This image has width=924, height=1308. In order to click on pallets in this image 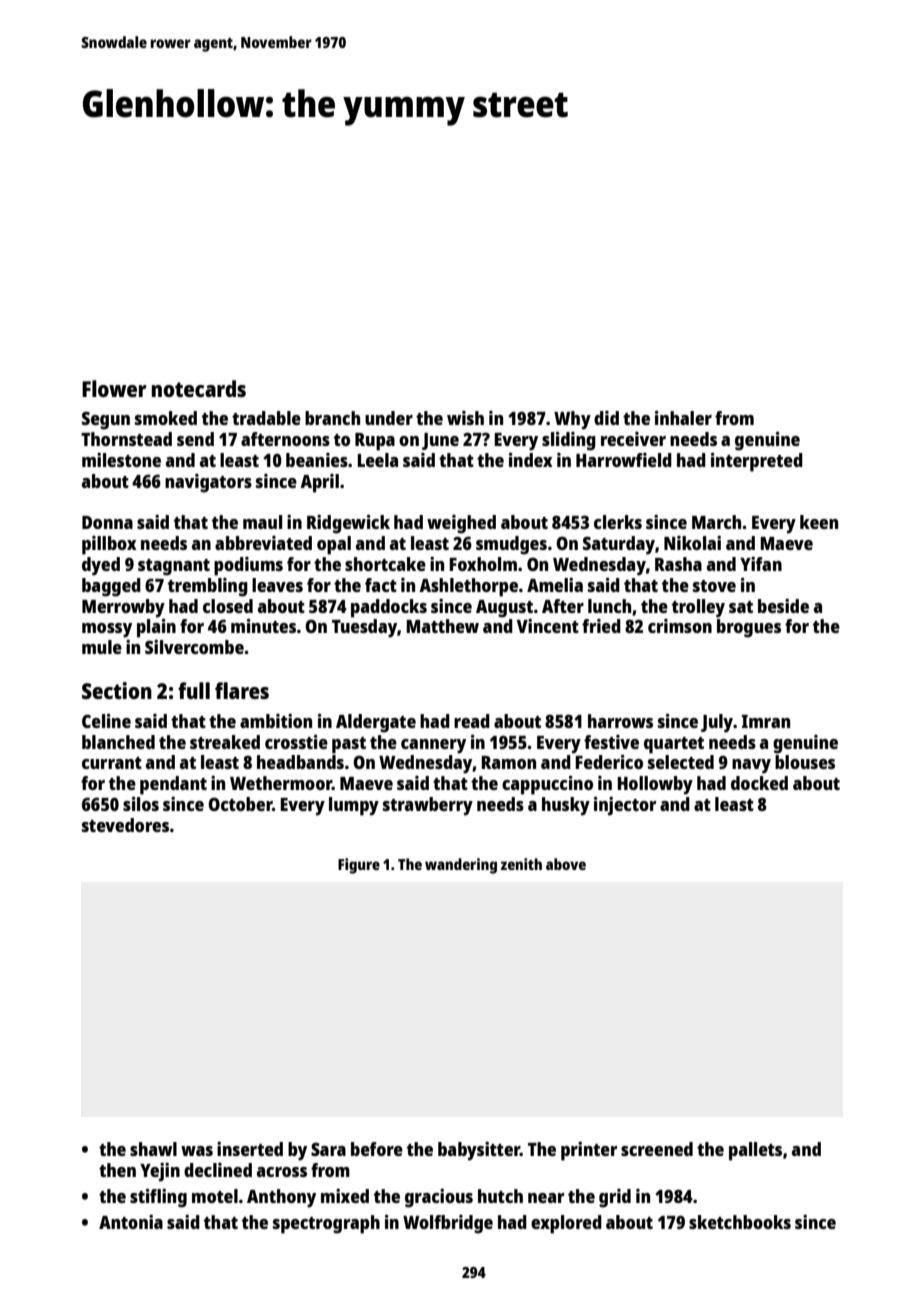, I will do `click(755, 1151)`.
